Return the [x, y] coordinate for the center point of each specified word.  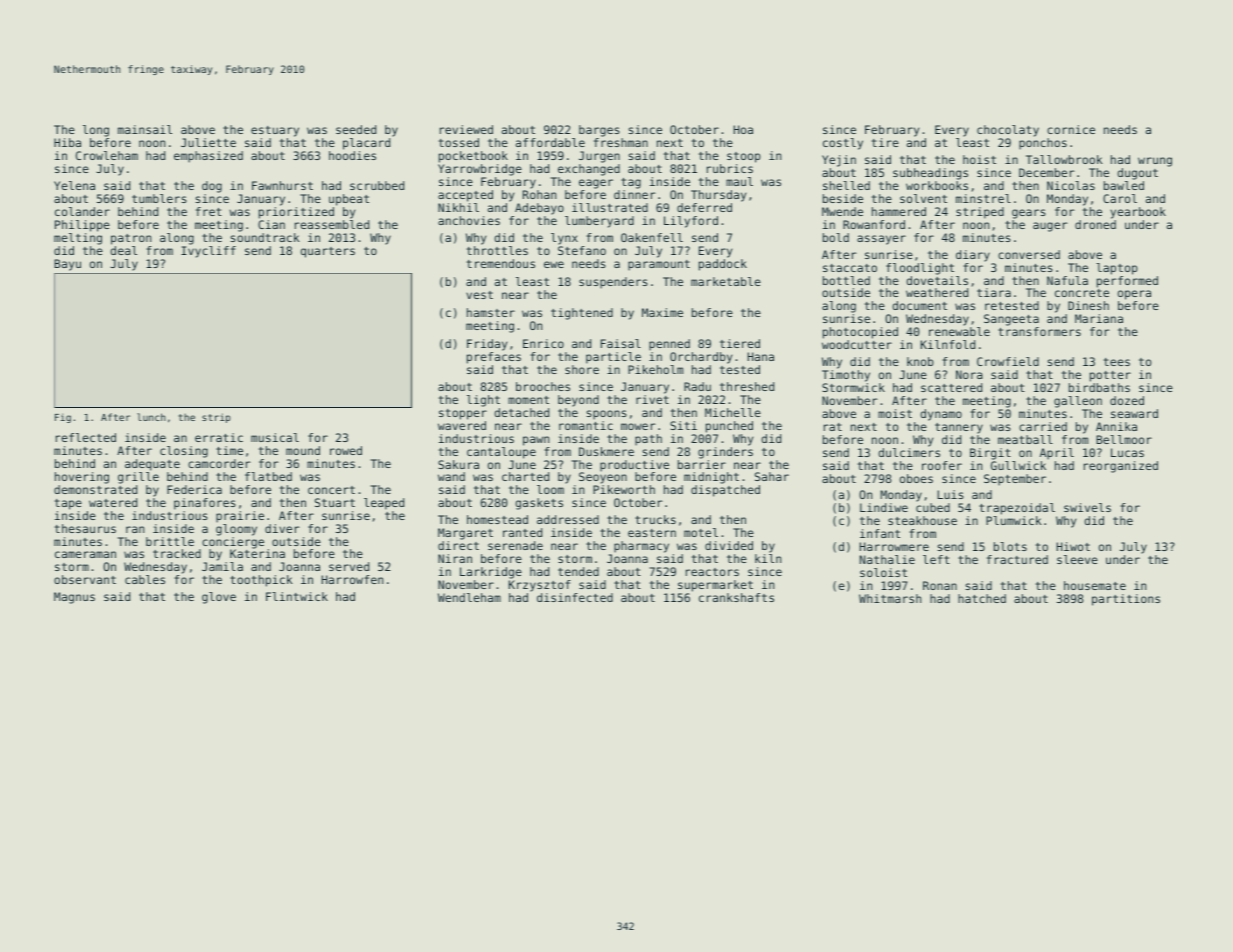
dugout [1137, 174]
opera [1134, 295]
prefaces [494, 358]
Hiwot [1073, 546]
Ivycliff [208, 252]
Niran [455, 558]
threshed [747, 386]
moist [895, 413]
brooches [543, 386]
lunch [151, 417]
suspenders [613, 283]
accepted [465, 196]
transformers [1039, 331]
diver [282, 528]
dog [212, 187]
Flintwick [297, 596]
